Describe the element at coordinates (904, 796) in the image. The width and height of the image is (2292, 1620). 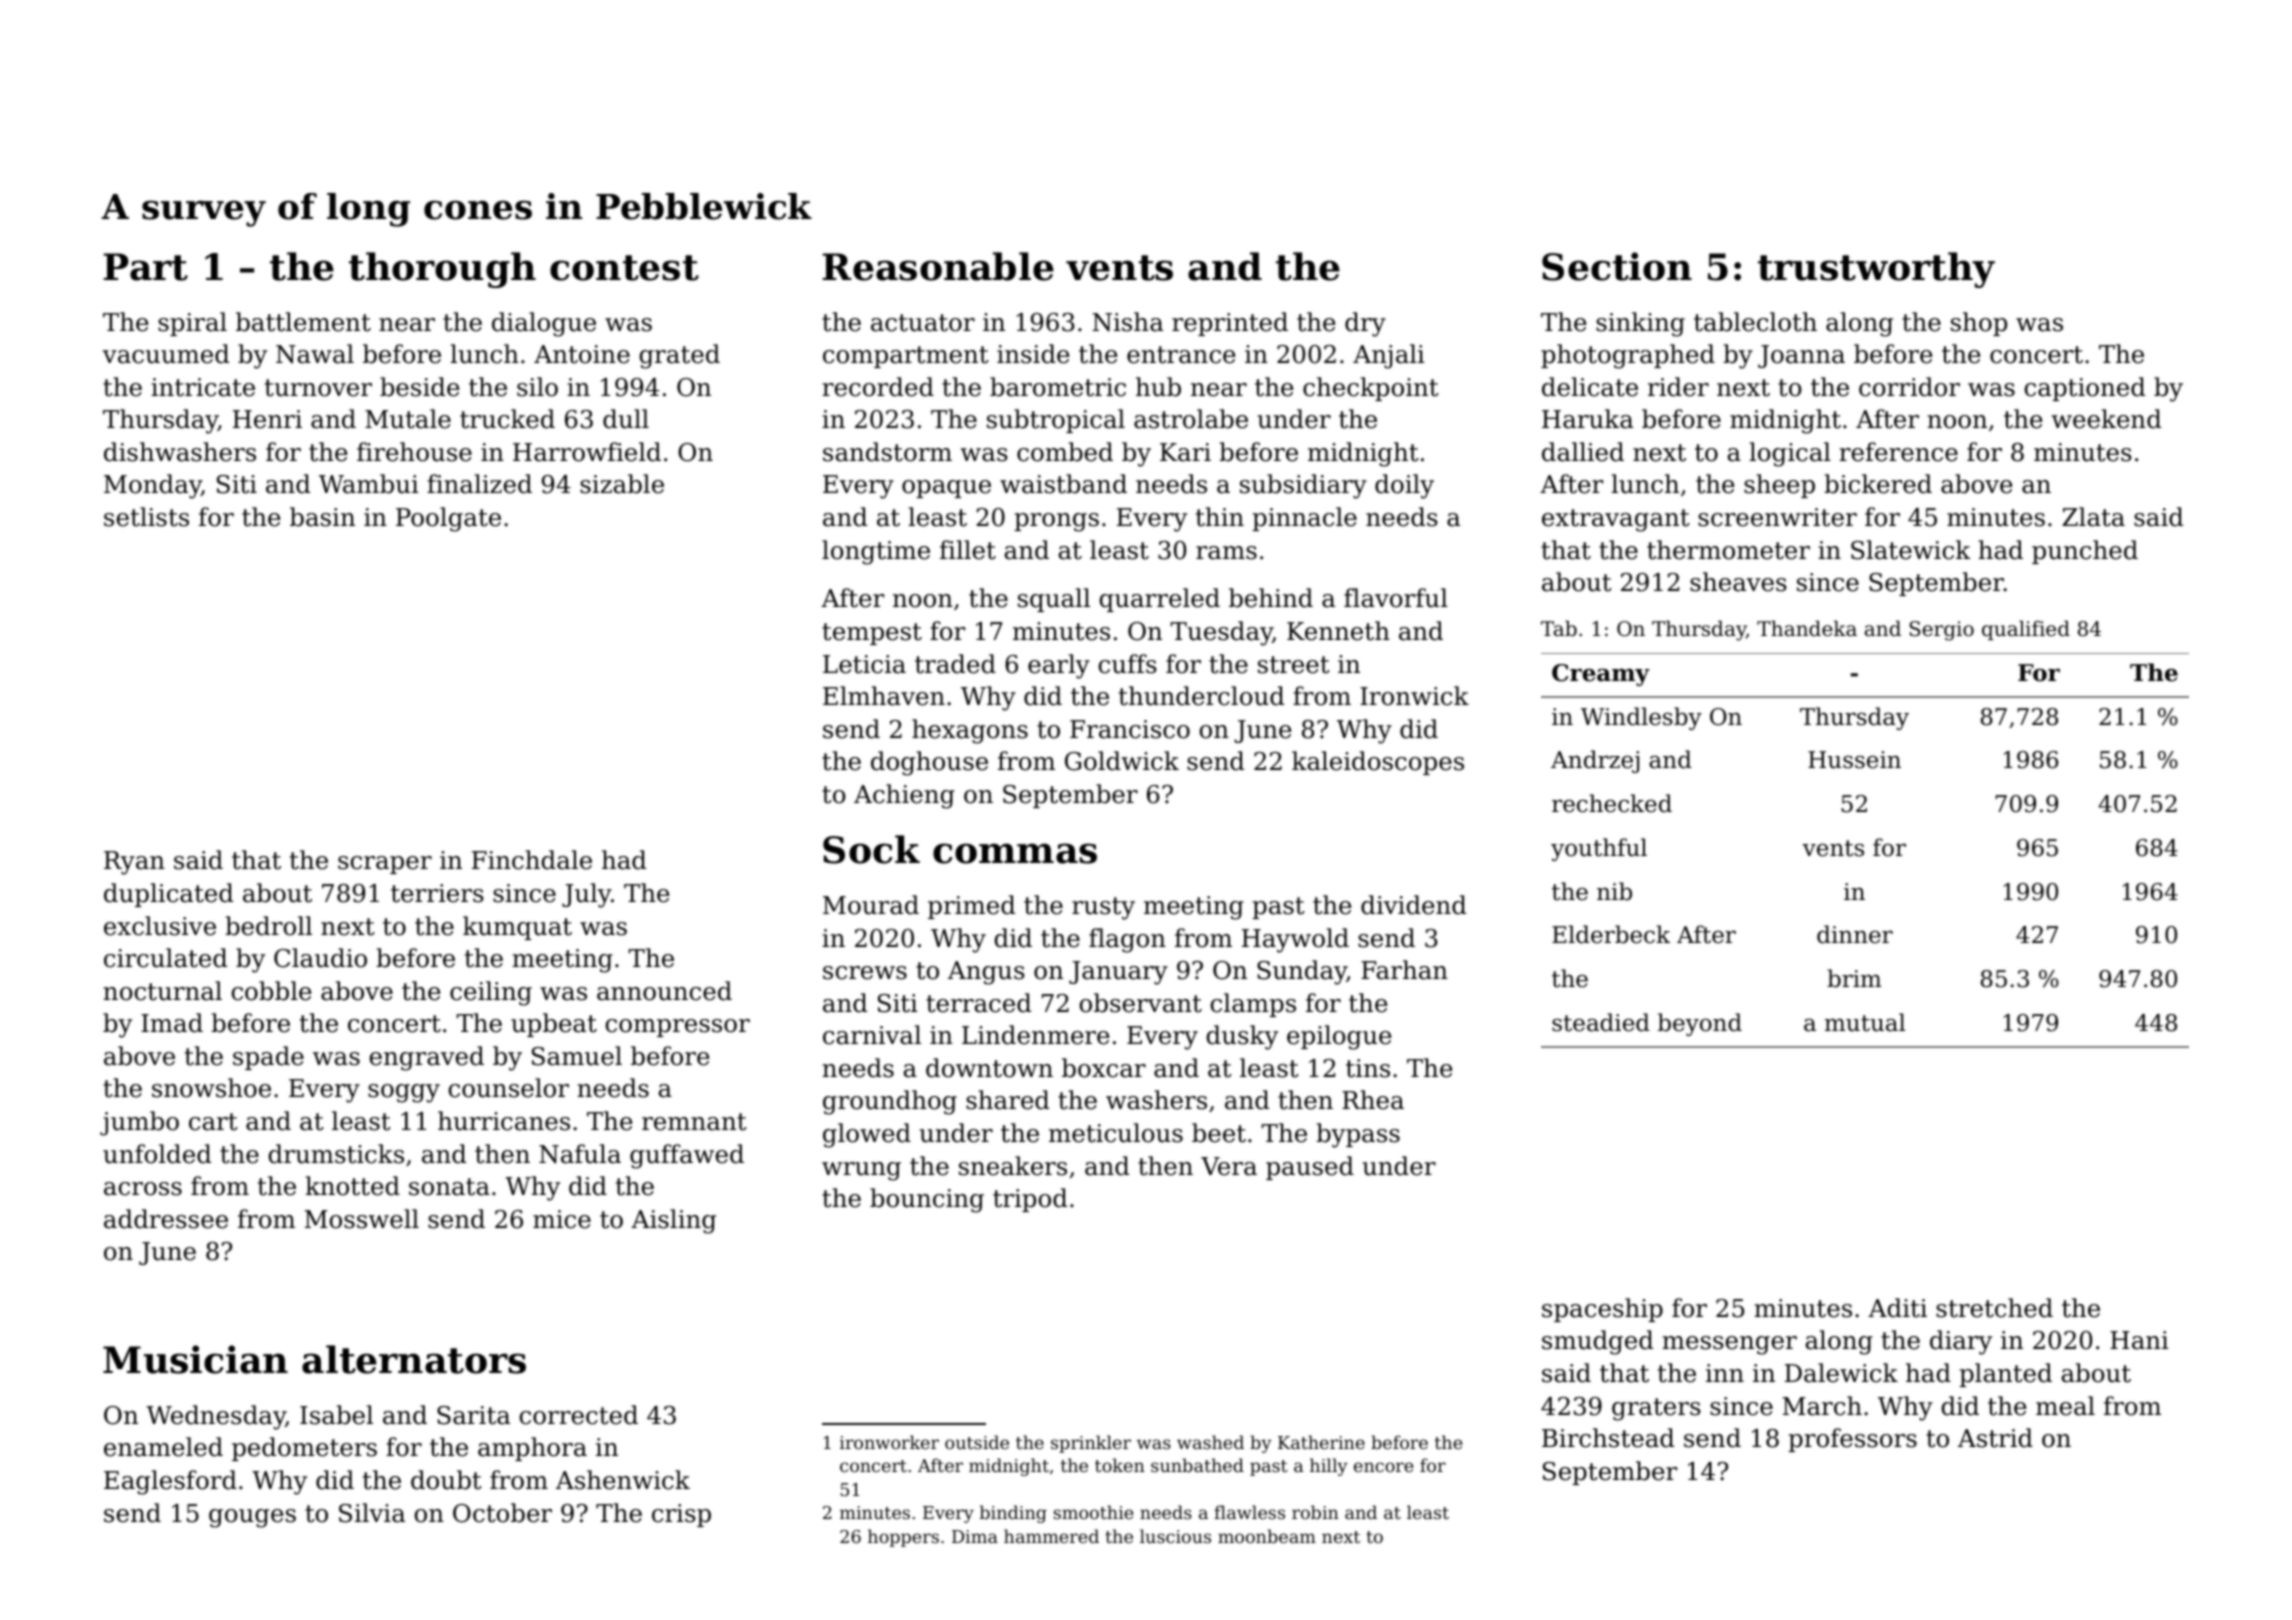
I see `Achieng` at that location.
